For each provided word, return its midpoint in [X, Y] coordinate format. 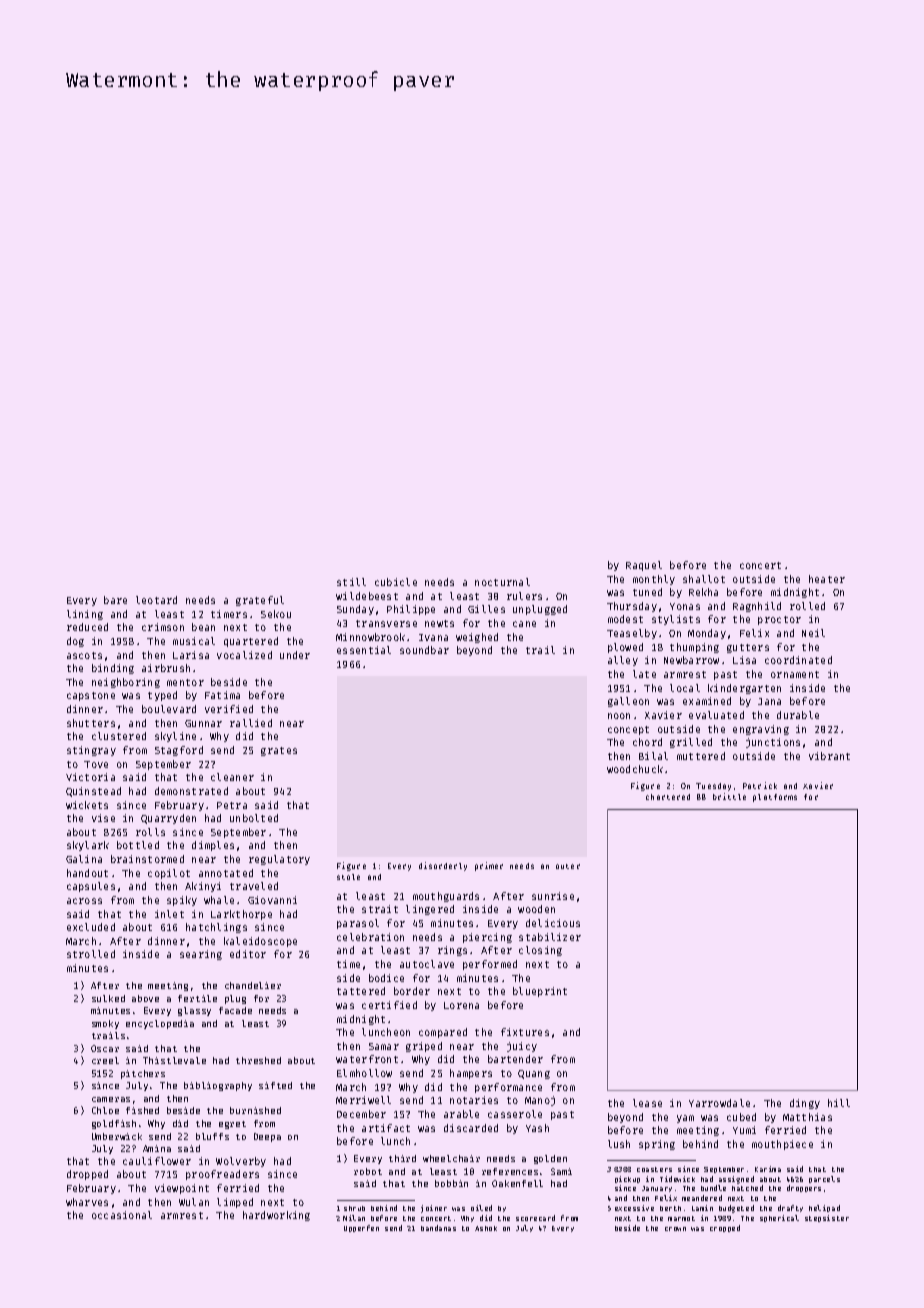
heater [827, 579]
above [145, 998]
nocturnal [502, 582]
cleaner [232, 777]
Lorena [461, 1005]
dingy [805, 1104]
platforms [775, 798]
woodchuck [635, 769]
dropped [87, 1175]
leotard [156, 600]
